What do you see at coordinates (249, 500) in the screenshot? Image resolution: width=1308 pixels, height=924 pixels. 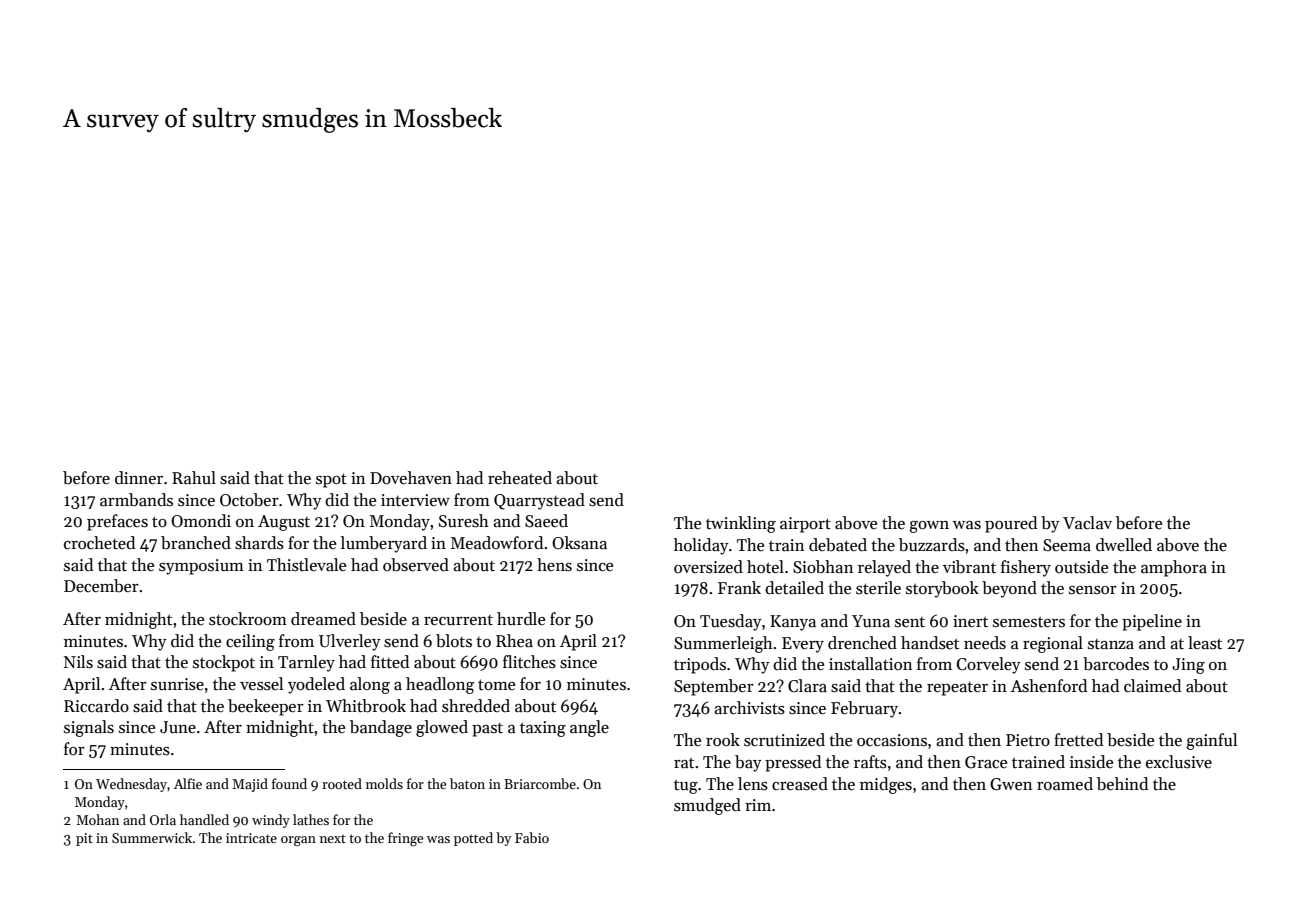 I see `October` at bounding box center [249, 500].
